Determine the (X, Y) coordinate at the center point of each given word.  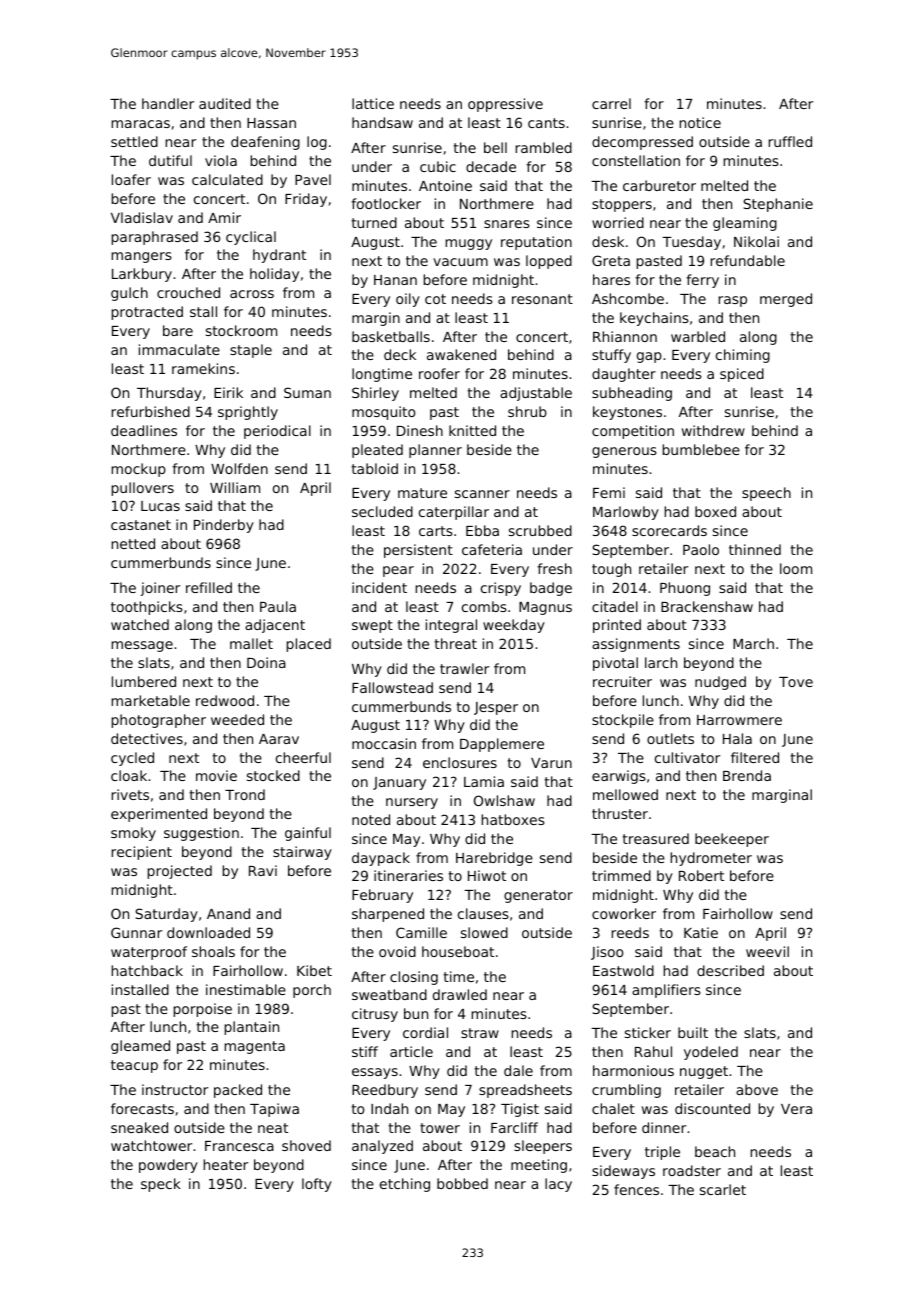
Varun (551, 763)
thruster (620, 813)
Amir (224, 217)
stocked (273, 775)
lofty (317, 1185)
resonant (542, 299)
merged (786, 300)
